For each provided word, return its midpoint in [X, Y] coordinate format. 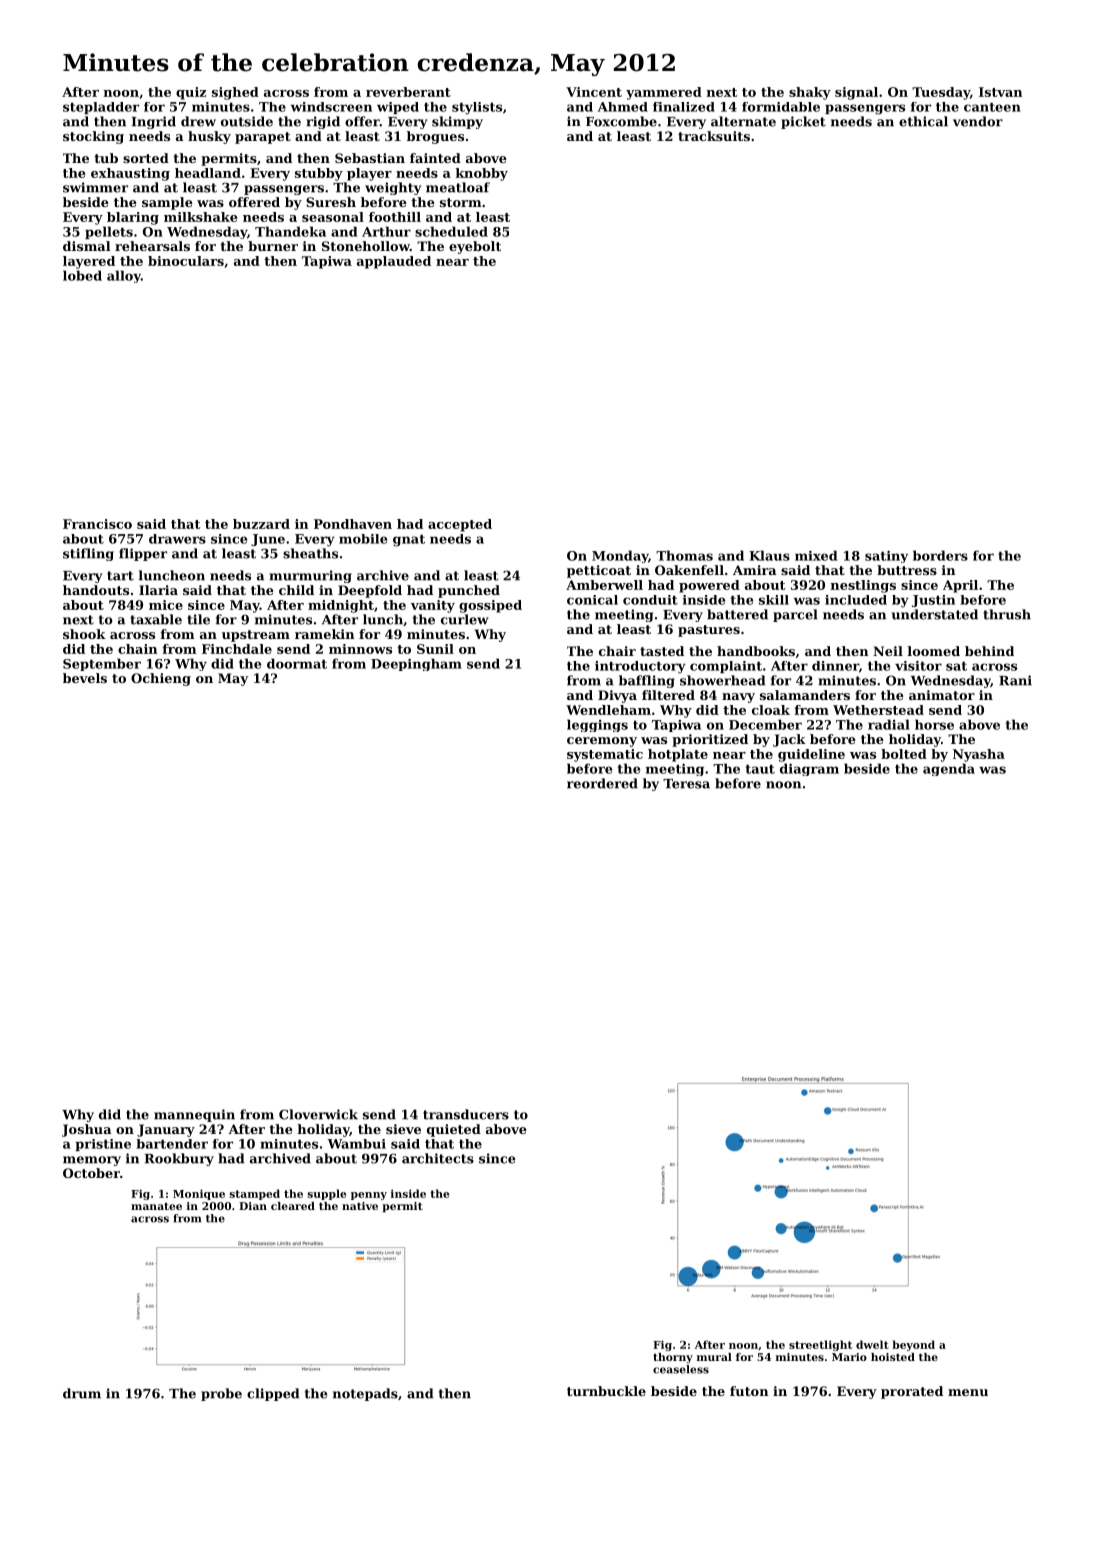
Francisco [97, 524]
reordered [602, 783]
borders [940, 555]
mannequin [194, 1115]
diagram [809, 769]
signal [856, 93]
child [296, 590]
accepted [460, 525]
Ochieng [161, 679]
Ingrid [154, 122]
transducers [466, 1114]
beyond [913, 1345]
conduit [650, 600]
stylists [477, 108]
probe [221, 1394]
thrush [1007, 614]
